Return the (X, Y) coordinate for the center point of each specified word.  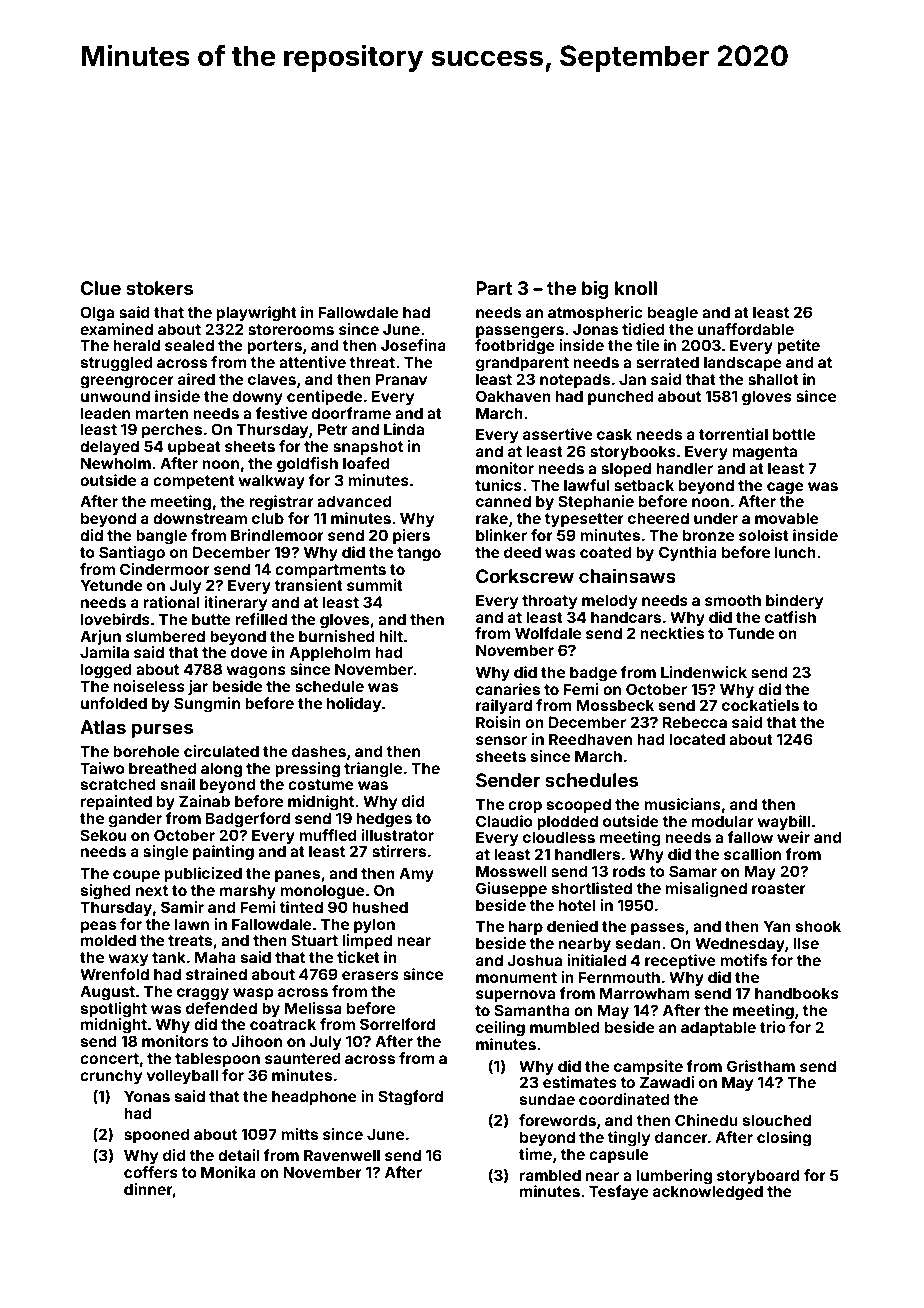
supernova (515, 996)
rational (171, 602)
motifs (743, 960)
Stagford (410, 1098)
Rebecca (695, 722)
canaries (508, 689)
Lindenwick (704, 672)
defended (221, 1008)
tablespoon (217, 1059)
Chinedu (706, 1120)
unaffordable (746, 329)
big (595, 290)
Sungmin (207, 705)
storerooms (291, 329)
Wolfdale (548, 633)
